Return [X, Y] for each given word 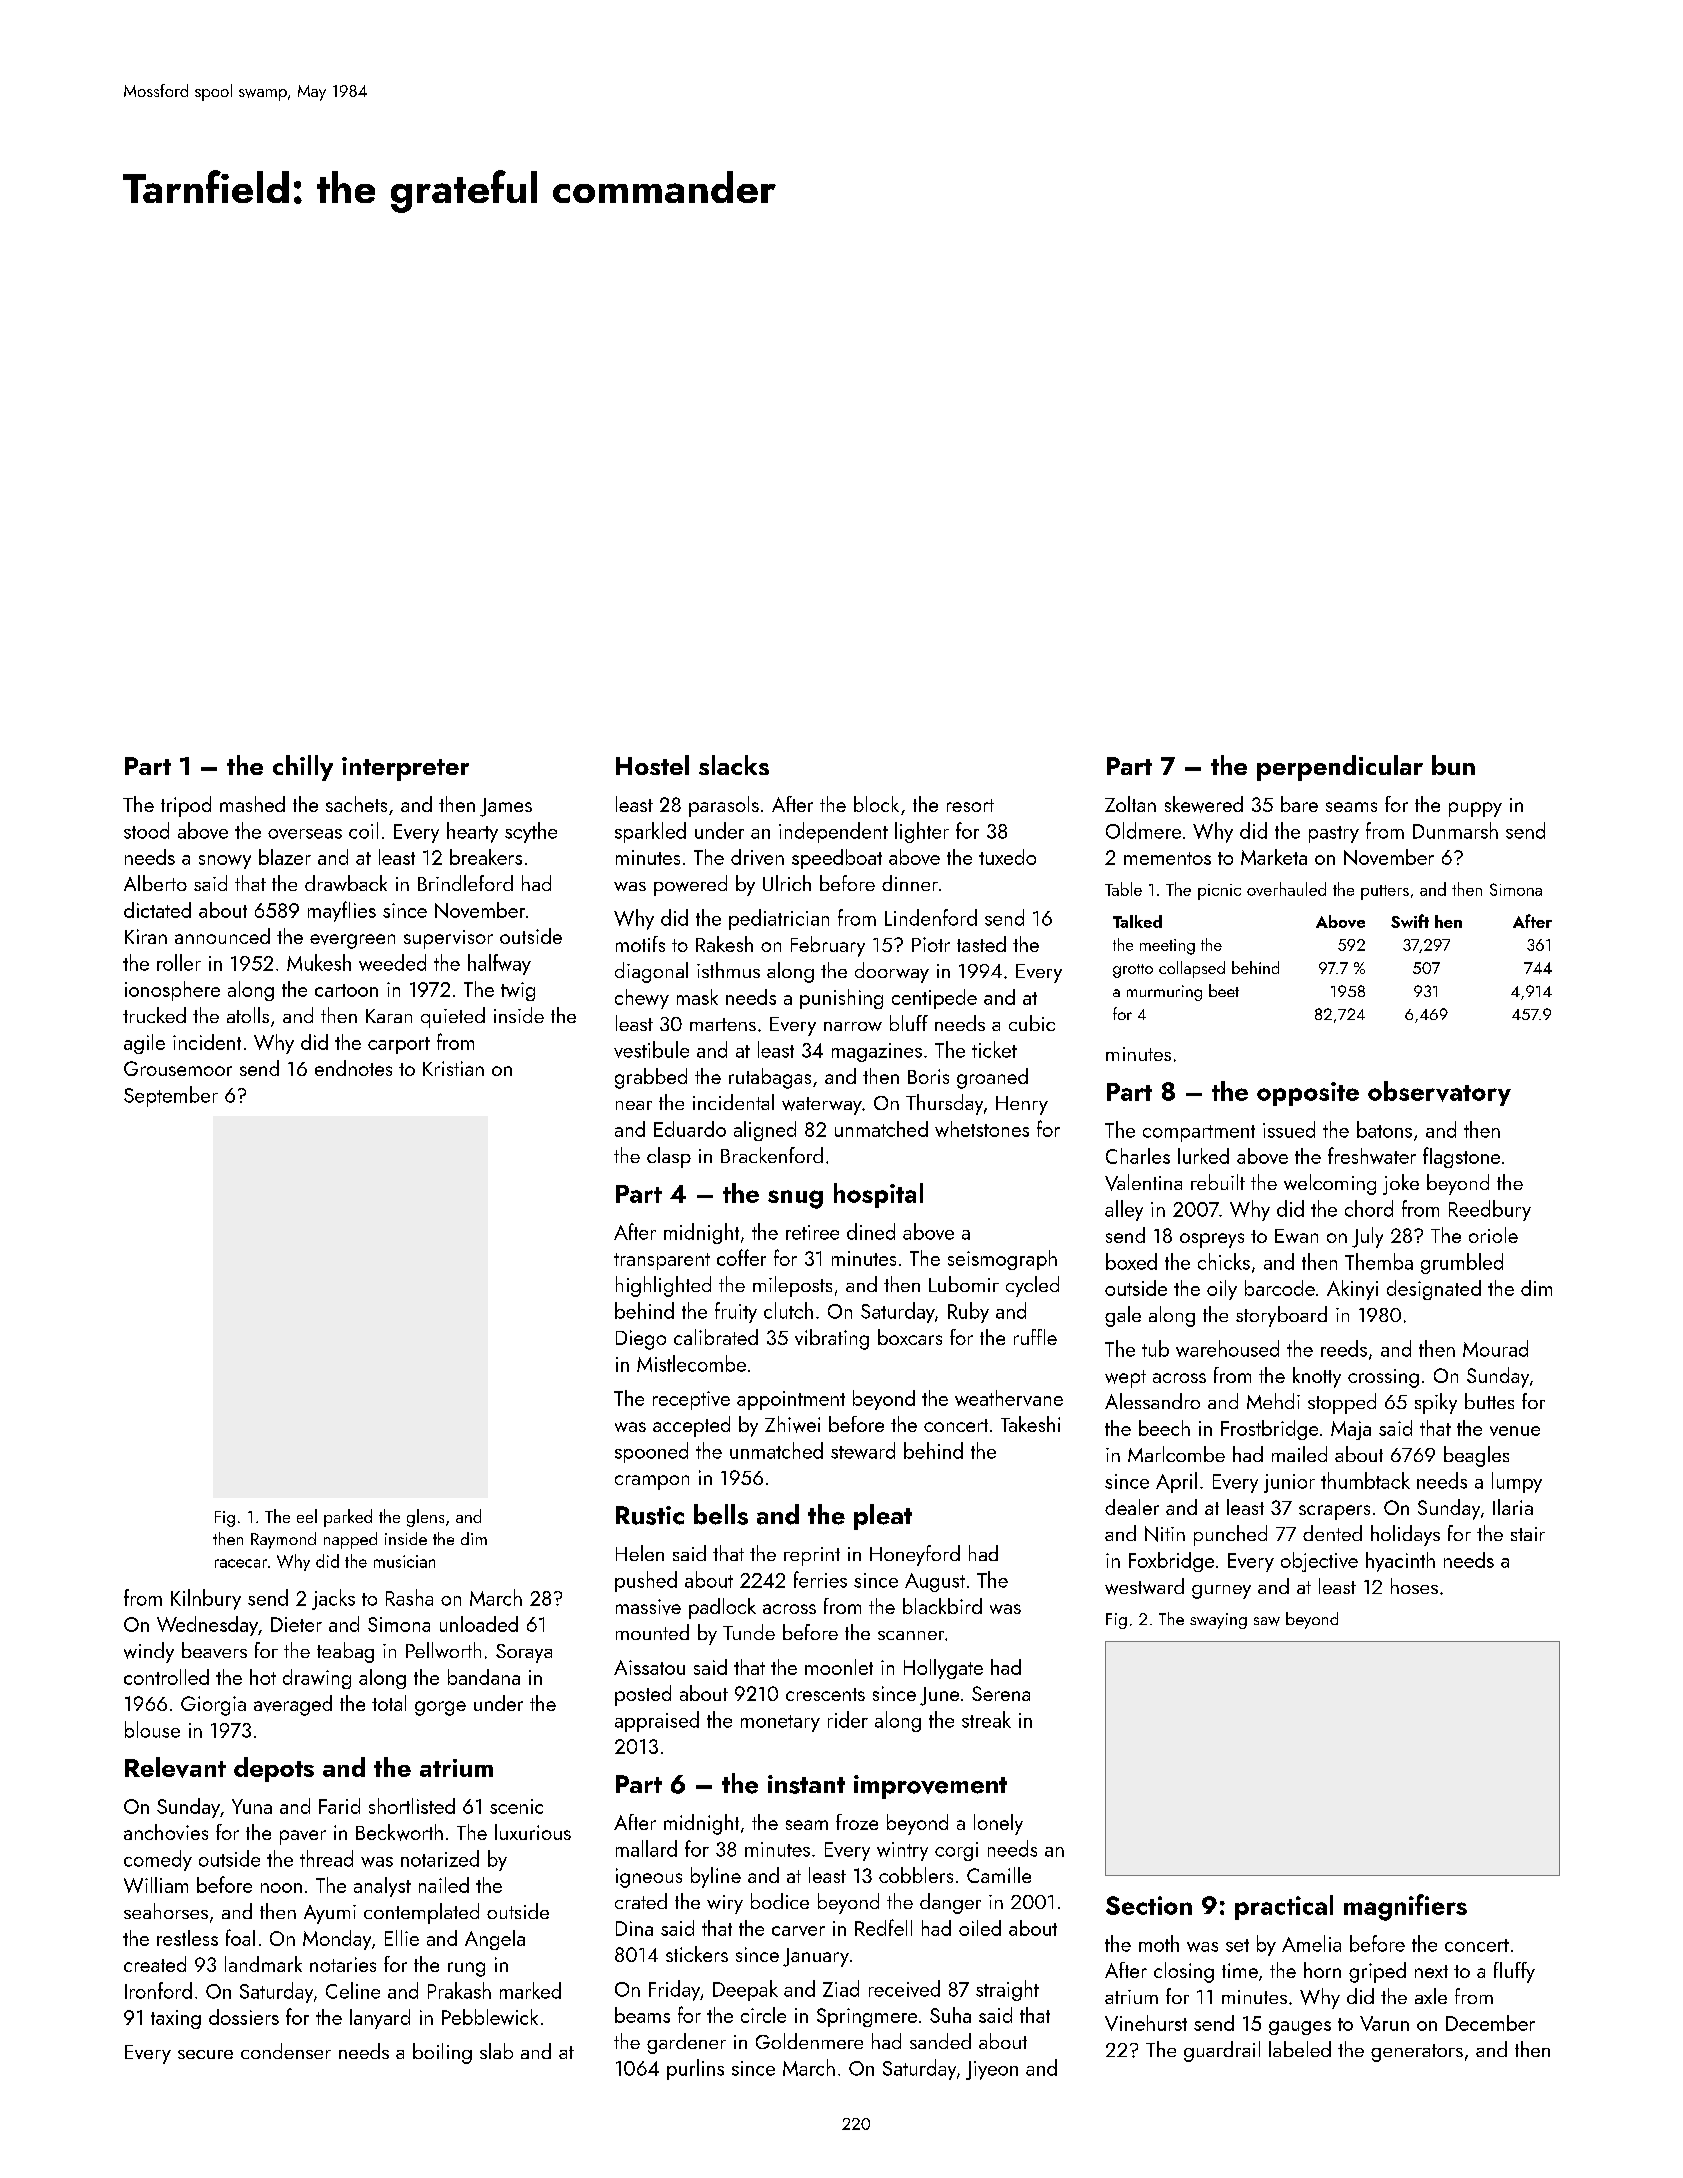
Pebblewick [490, 2017]
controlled [166, 1677]
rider [848, 1719]
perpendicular [1340, 768]
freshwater [1372, 1155]
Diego [641, 1340]
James [506, 807]
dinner [910, 883]
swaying [1218, 1621]
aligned [765, 1131]
